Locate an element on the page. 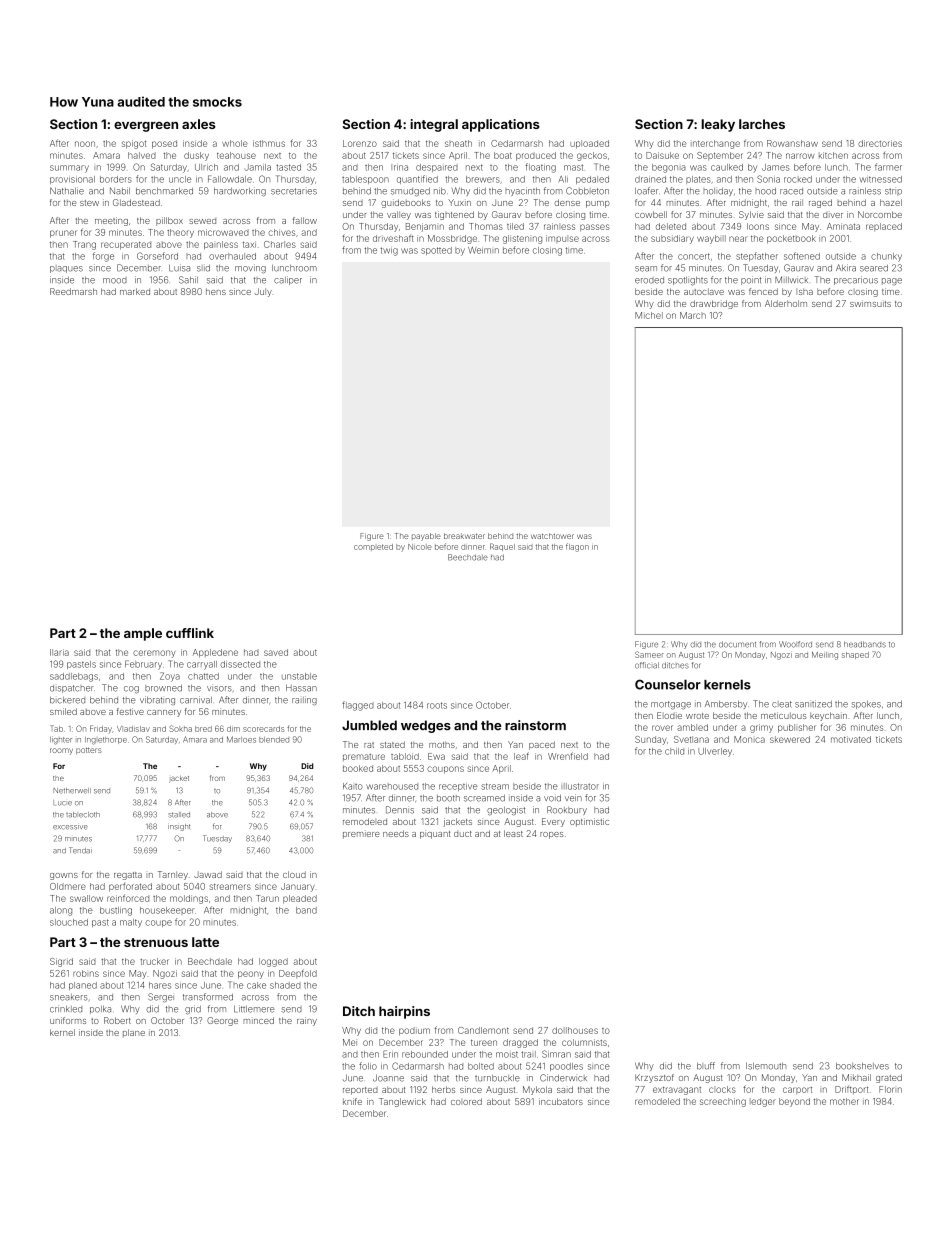 The image size is (952, 1233). noon is located at coordinates (85, 144).
